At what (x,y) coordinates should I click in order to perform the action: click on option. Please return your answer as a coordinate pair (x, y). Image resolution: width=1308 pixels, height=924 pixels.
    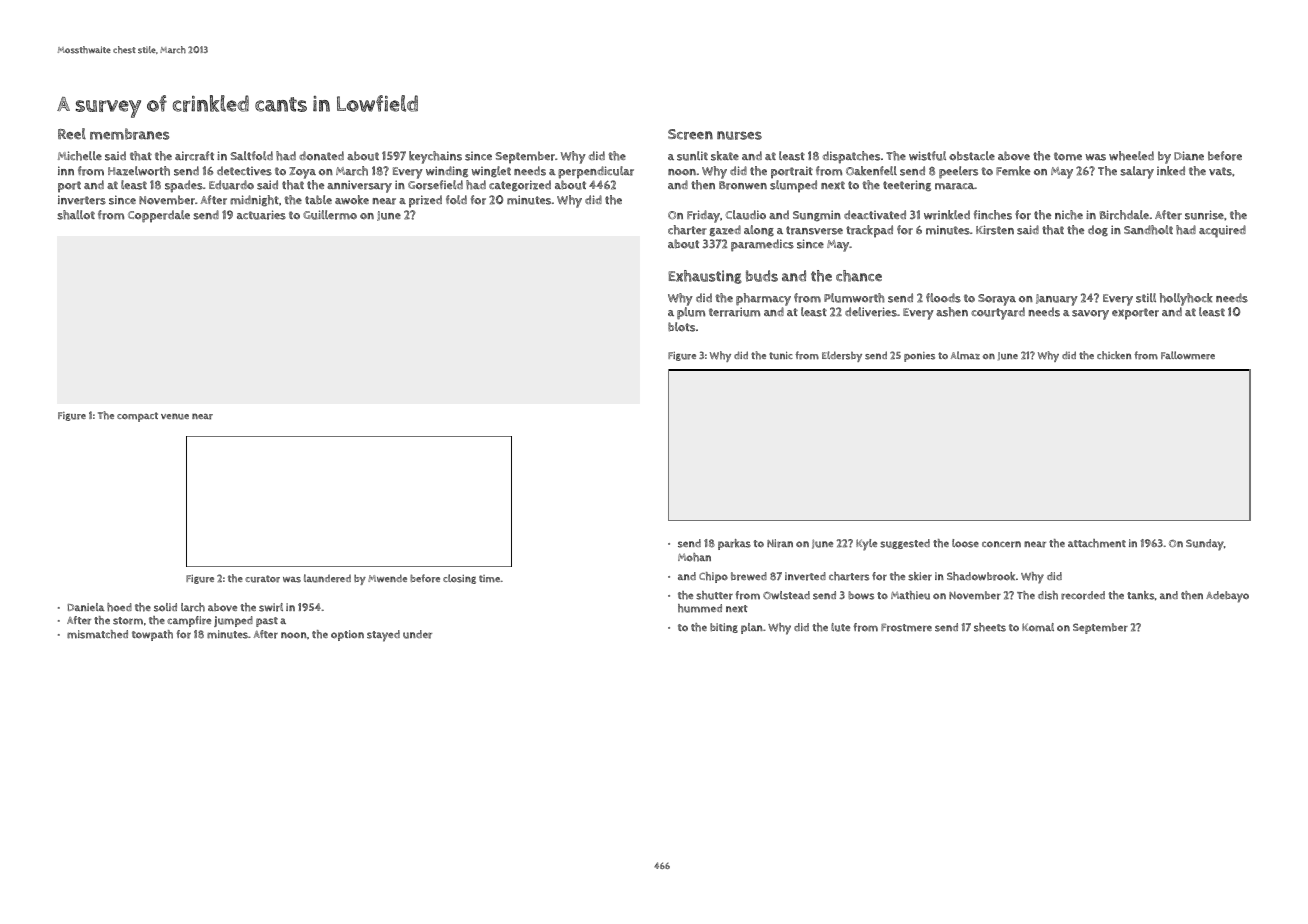
    Looking at the image, I should click on (347, 635).
